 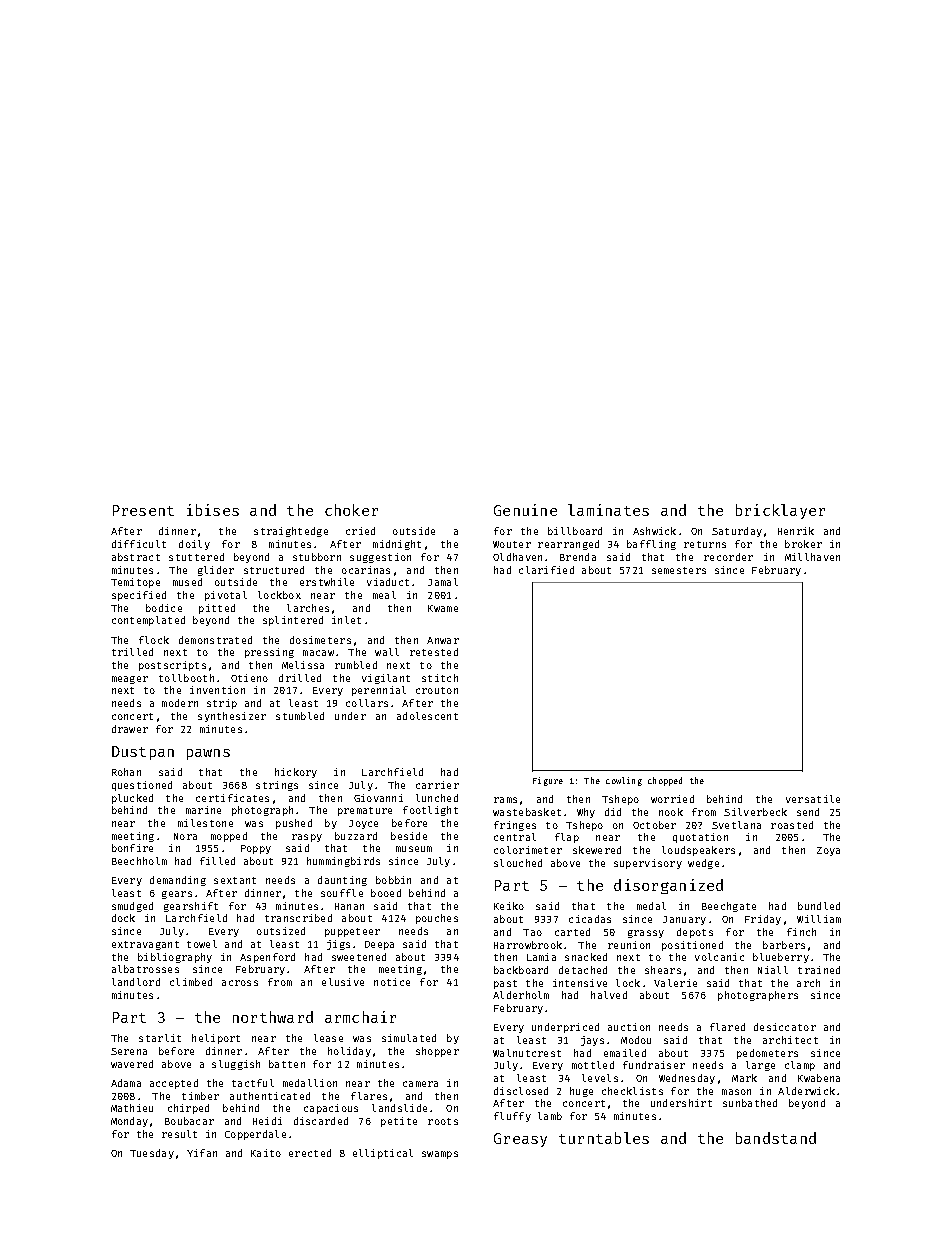 I want to click on bricklayer, so click(x=780, y=511).
